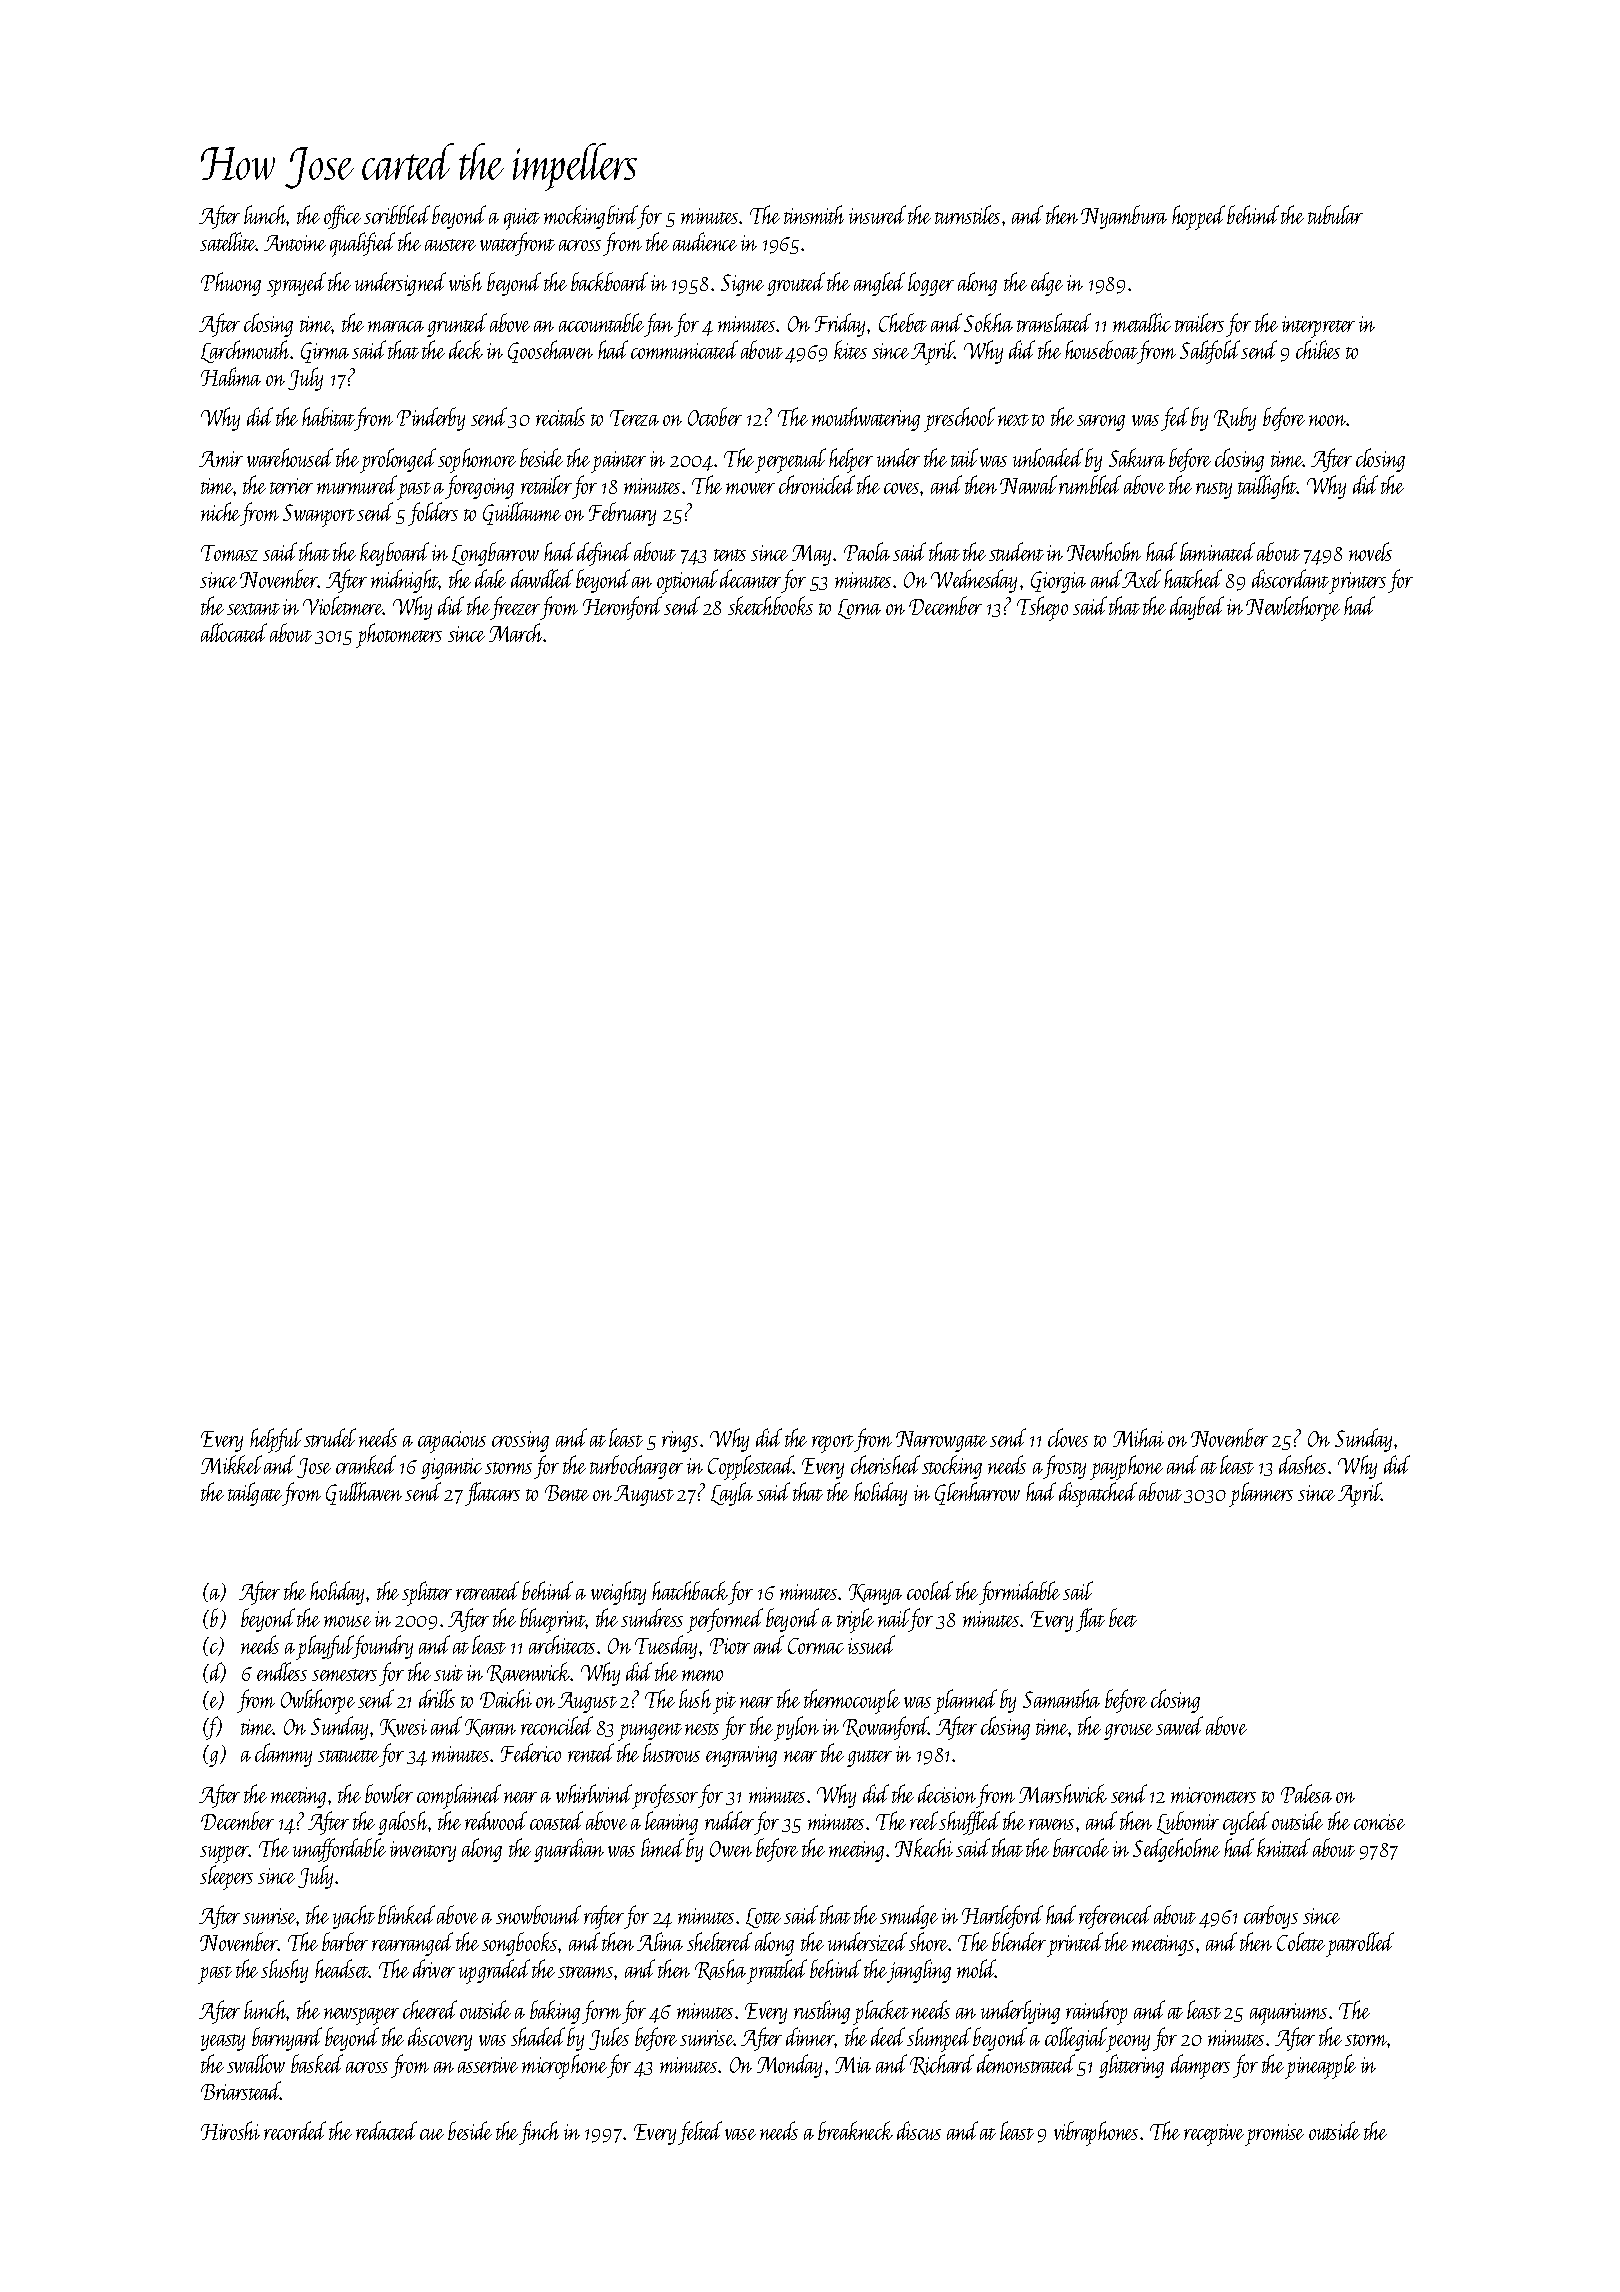 This image has height=2292, width=1620. What do you see at coordinates (1138, 1437) in the image?
I see `Mihai` at bounding box center [1138, 1437].
